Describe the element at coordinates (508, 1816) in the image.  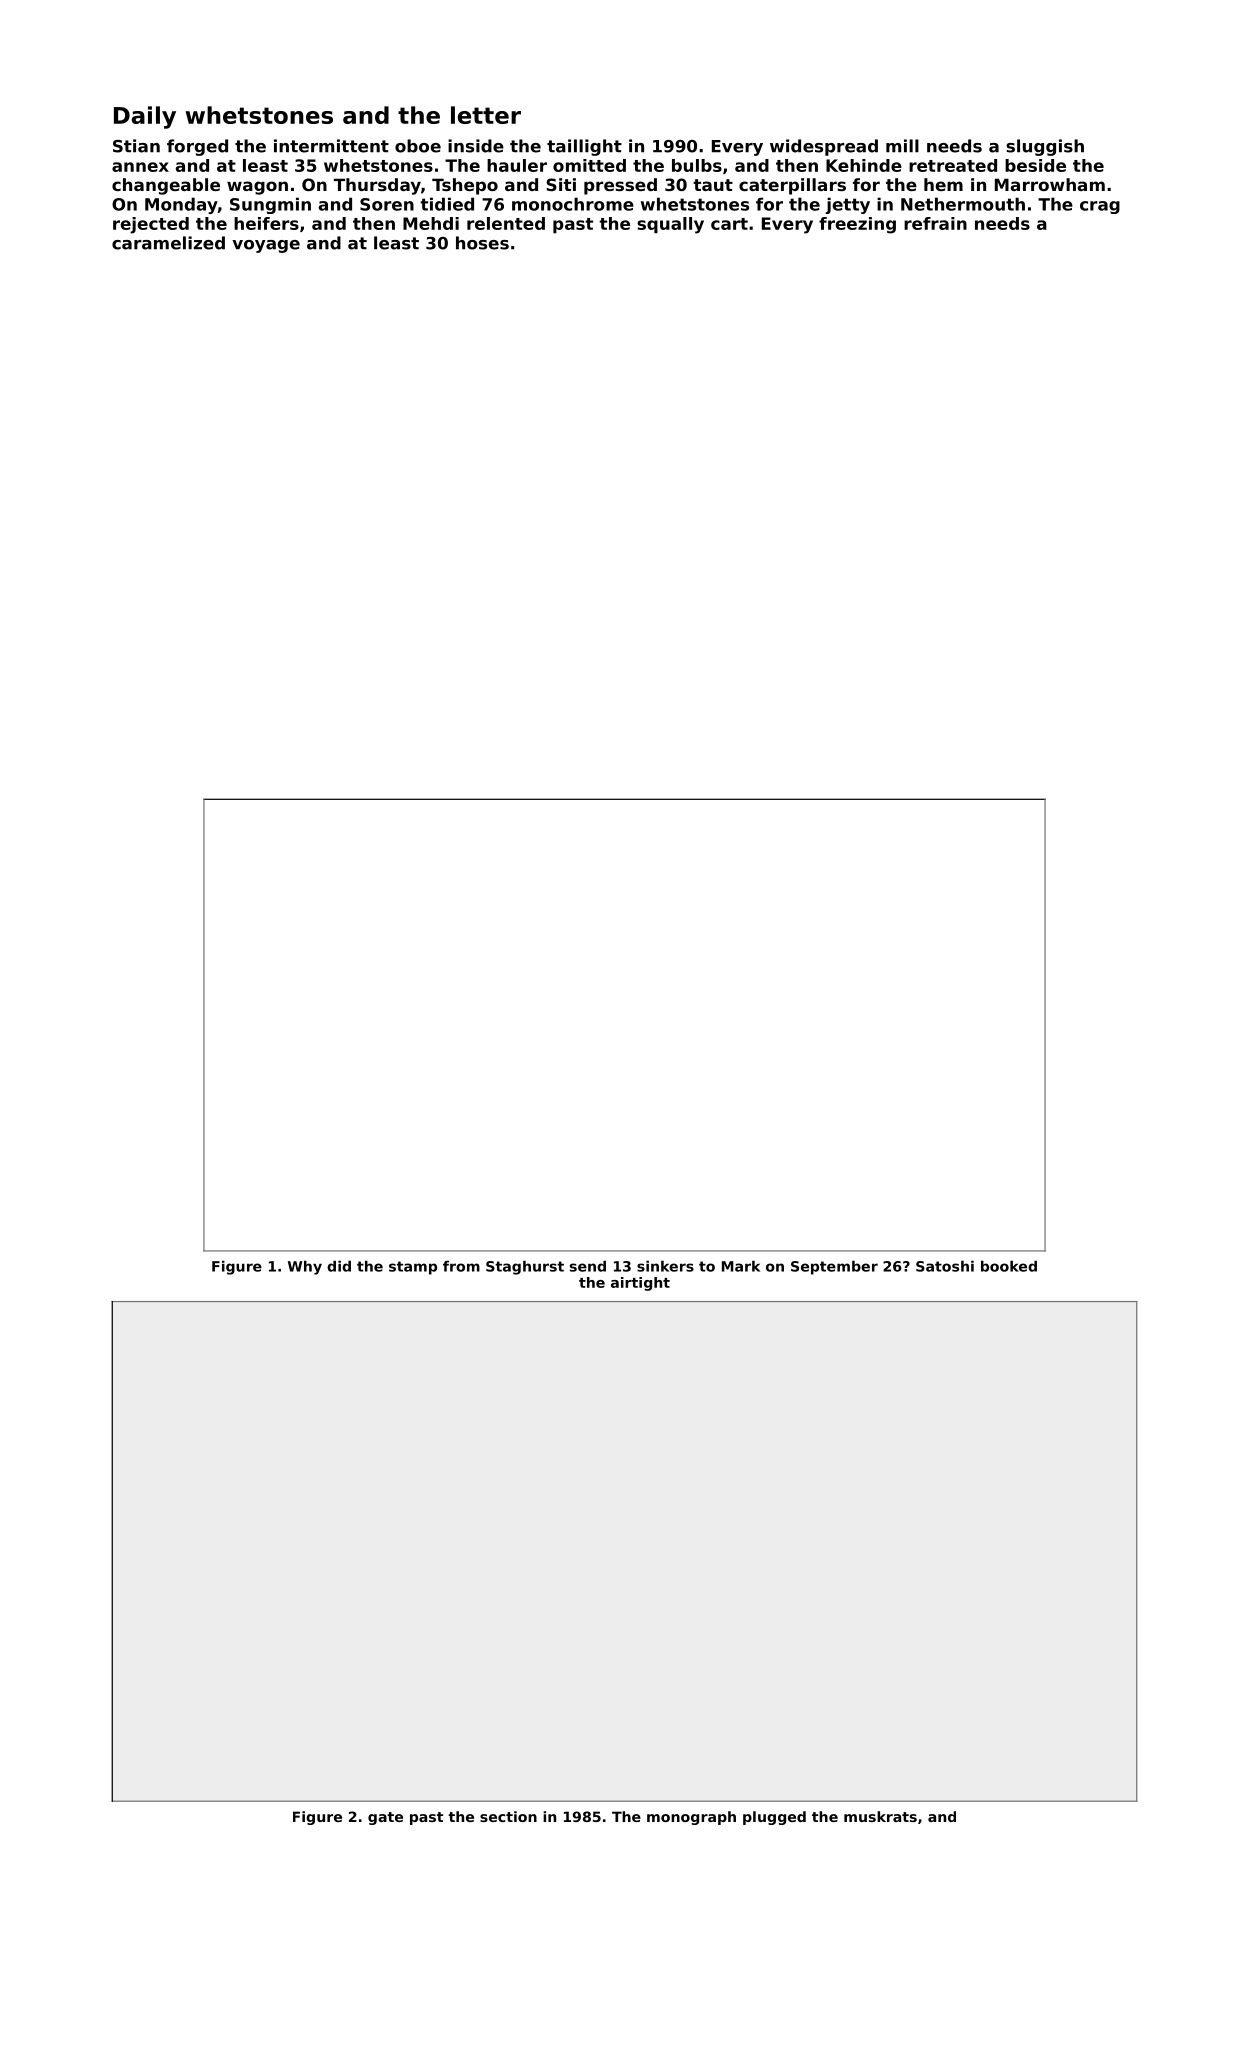
I see `section` at that location.
